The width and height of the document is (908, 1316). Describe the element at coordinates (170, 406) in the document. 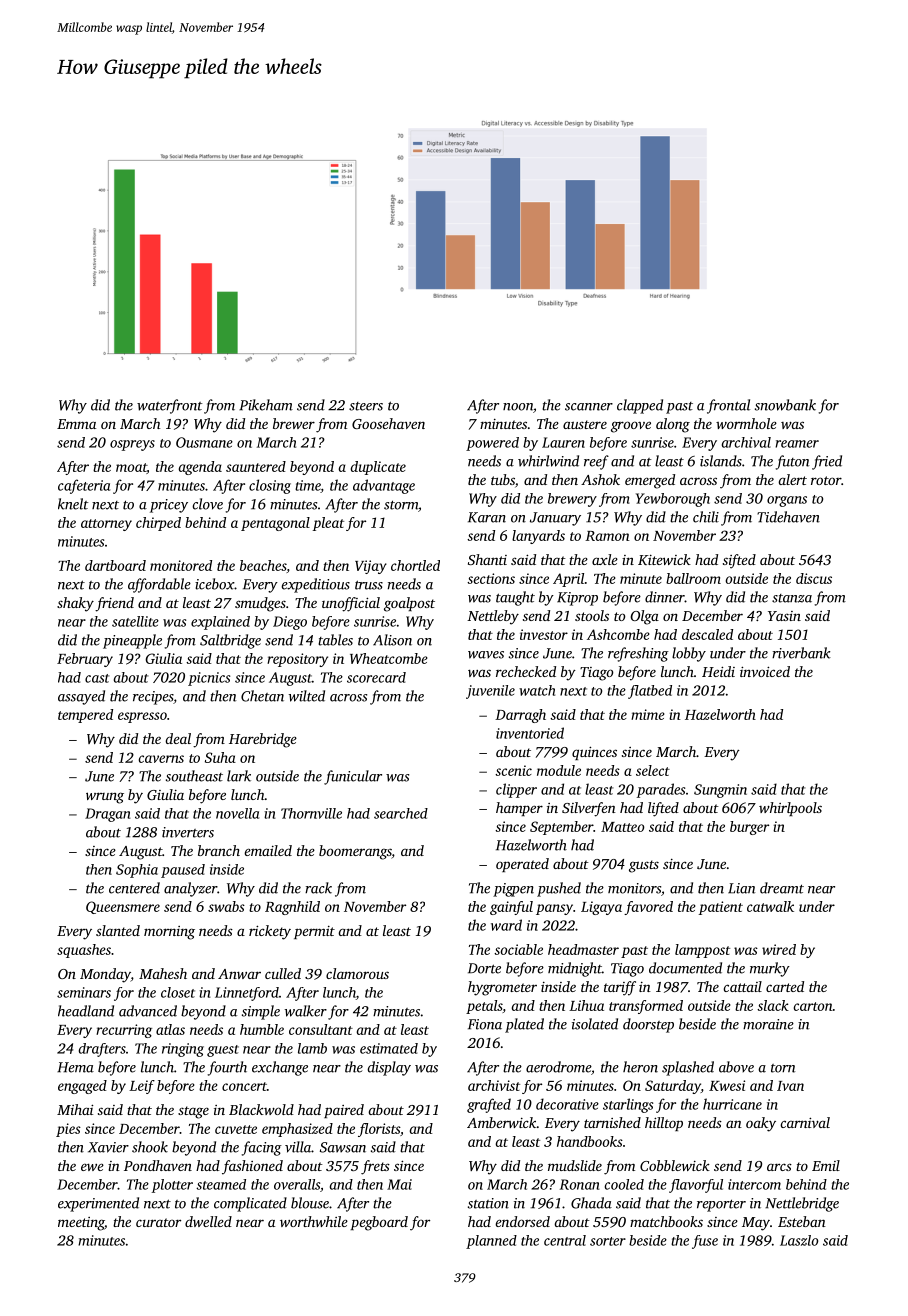

I see `waterfront` at that location.
